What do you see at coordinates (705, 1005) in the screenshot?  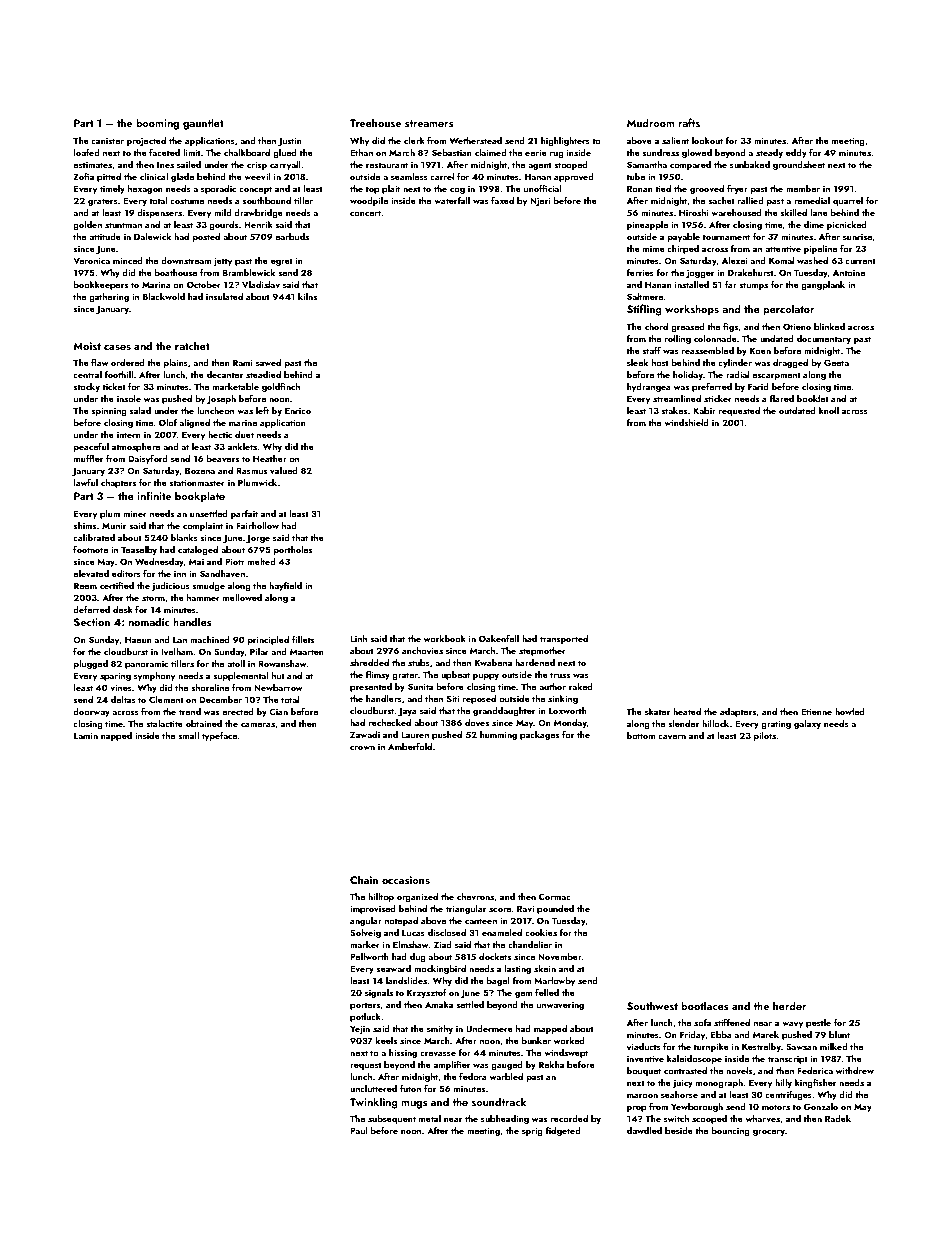 I see `bootlaces` at bounding box center [705, 1005].
